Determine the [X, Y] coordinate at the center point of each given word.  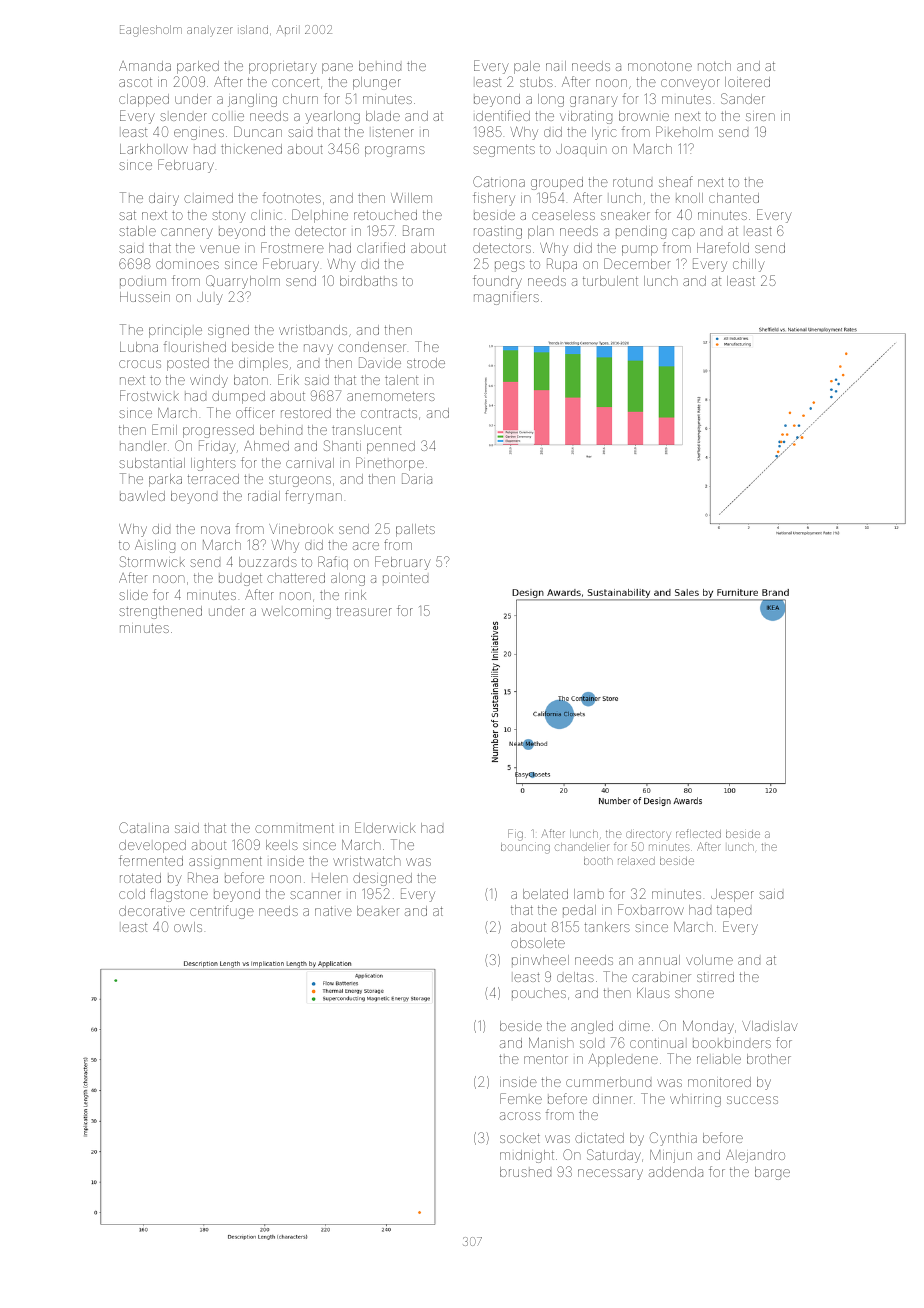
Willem [411, 198]
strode [426, 363]
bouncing [525, 848]
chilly [749, 265]
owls [188, 927]
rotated [140, 878]
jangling [252, 100]
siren [760, 117]
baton [251, 380]
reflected [698, 833]
